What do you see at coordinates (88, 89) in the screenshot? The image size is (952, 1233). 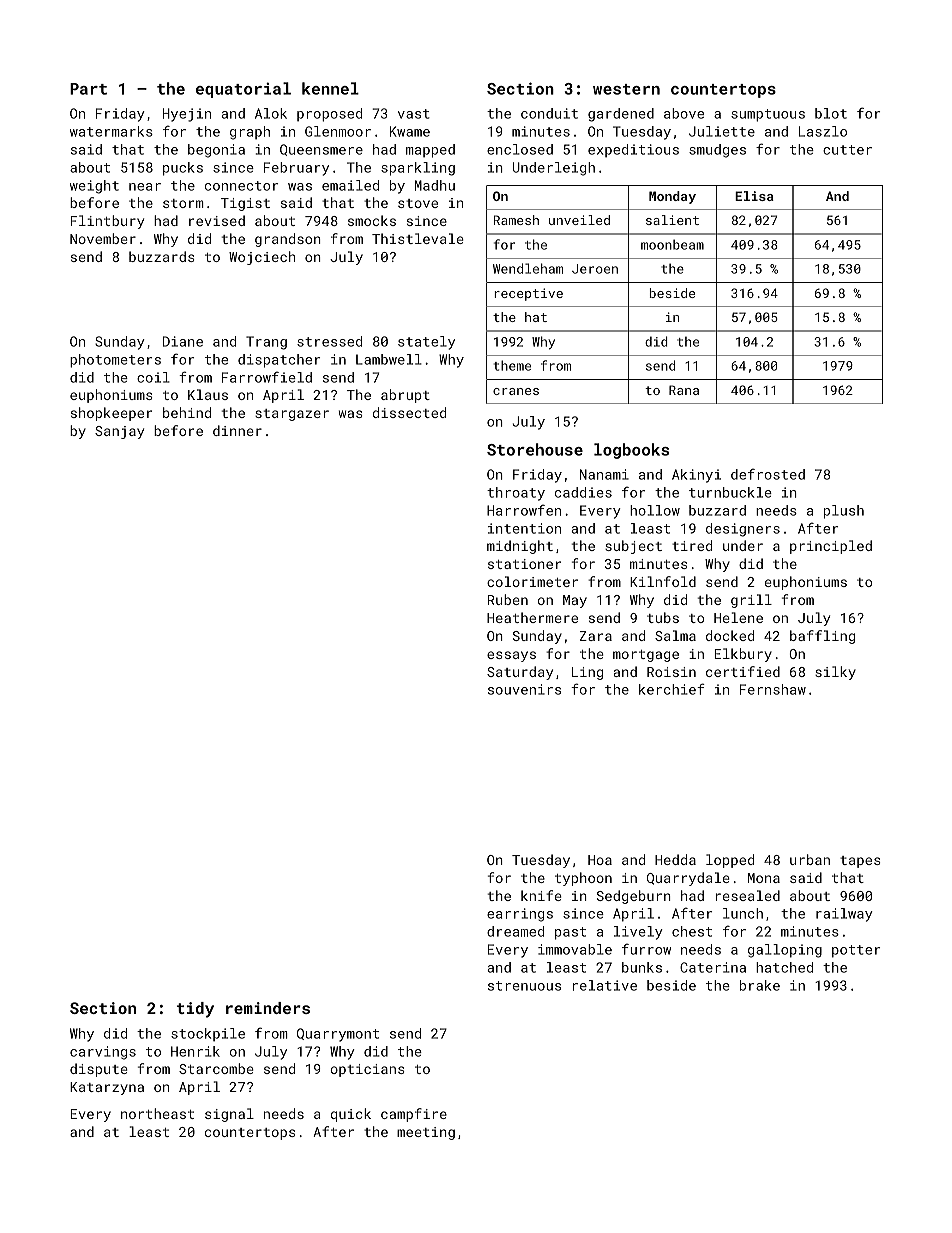 I see `Part` at bounding box center [88, 89].
